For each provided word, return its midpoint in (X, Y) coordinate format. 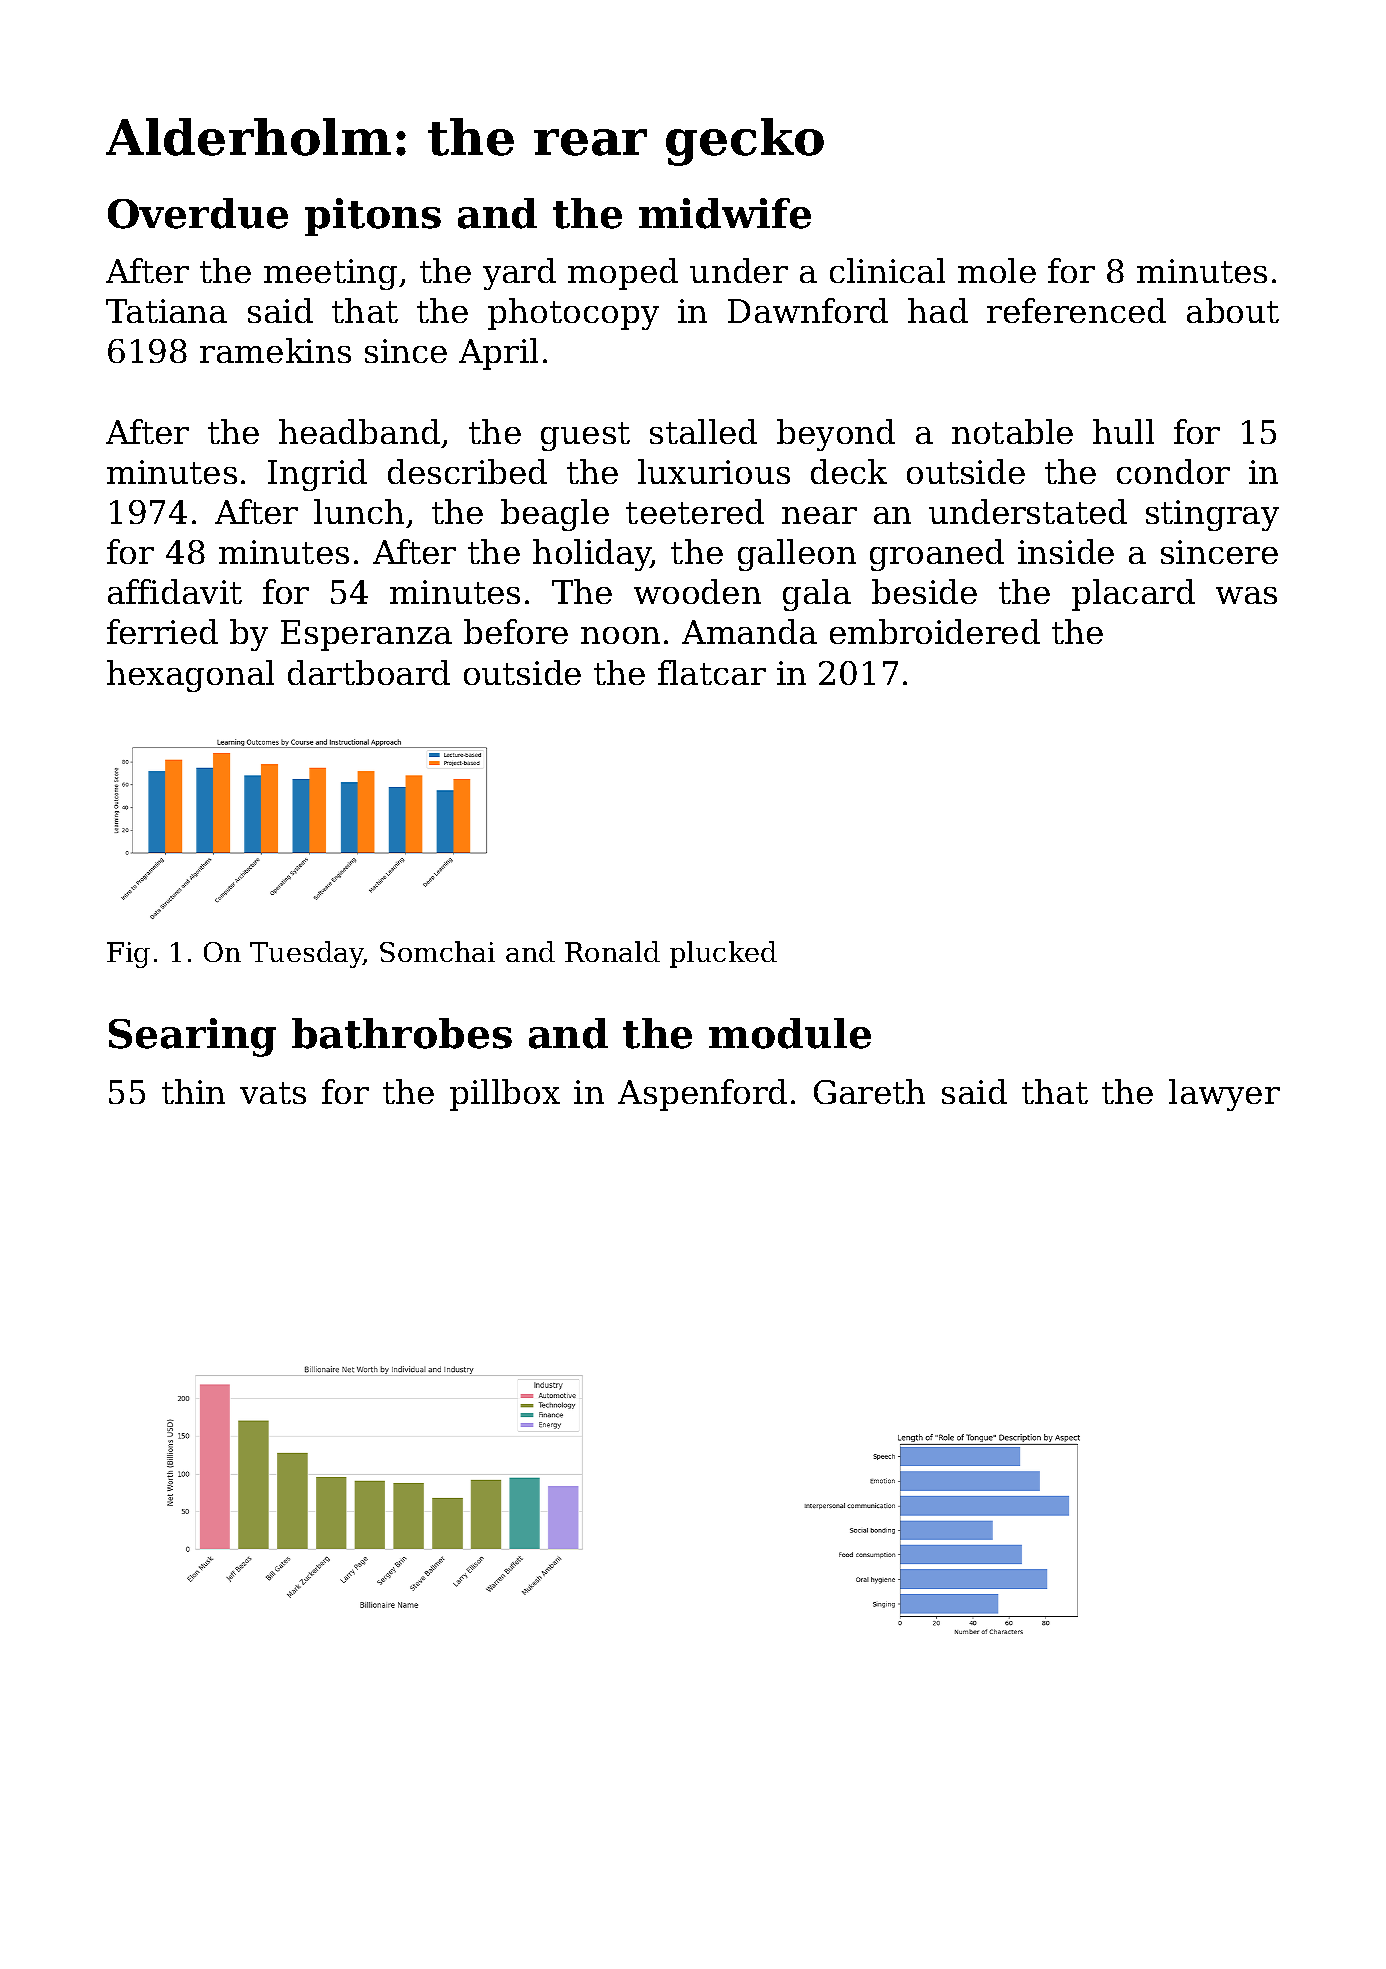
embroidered (935, 631)
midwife (725, 213)
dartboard (369, 672)
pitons (373, 217)
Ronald (612, 951)
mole (997, 270)
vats (273, 1093)
